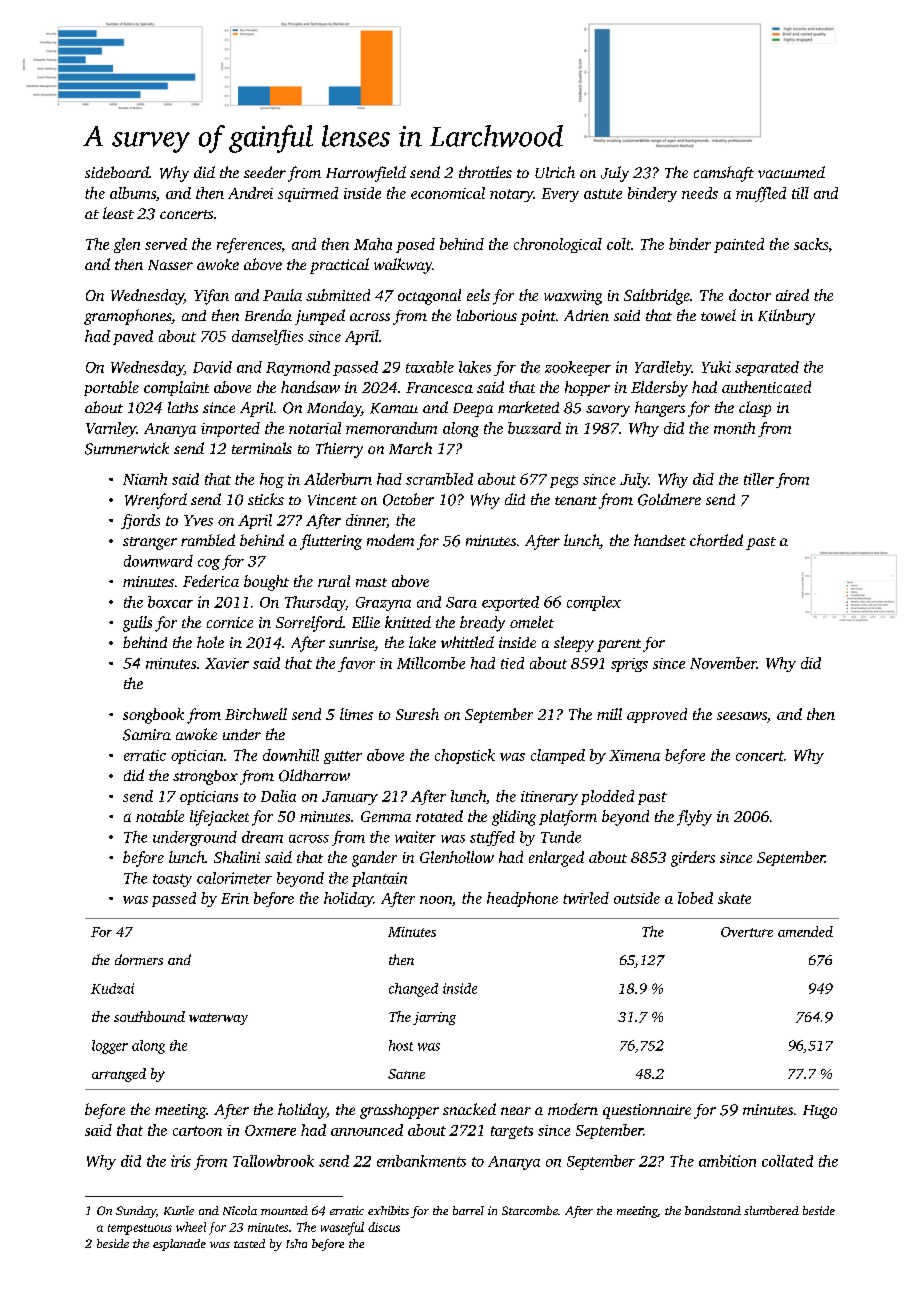 Image resolution: width=924 pixels, height=1311 pixels. What do you see at coordinates (160, 816) in the screenshot?
I see `notable` at bounding box center [160, 816].
